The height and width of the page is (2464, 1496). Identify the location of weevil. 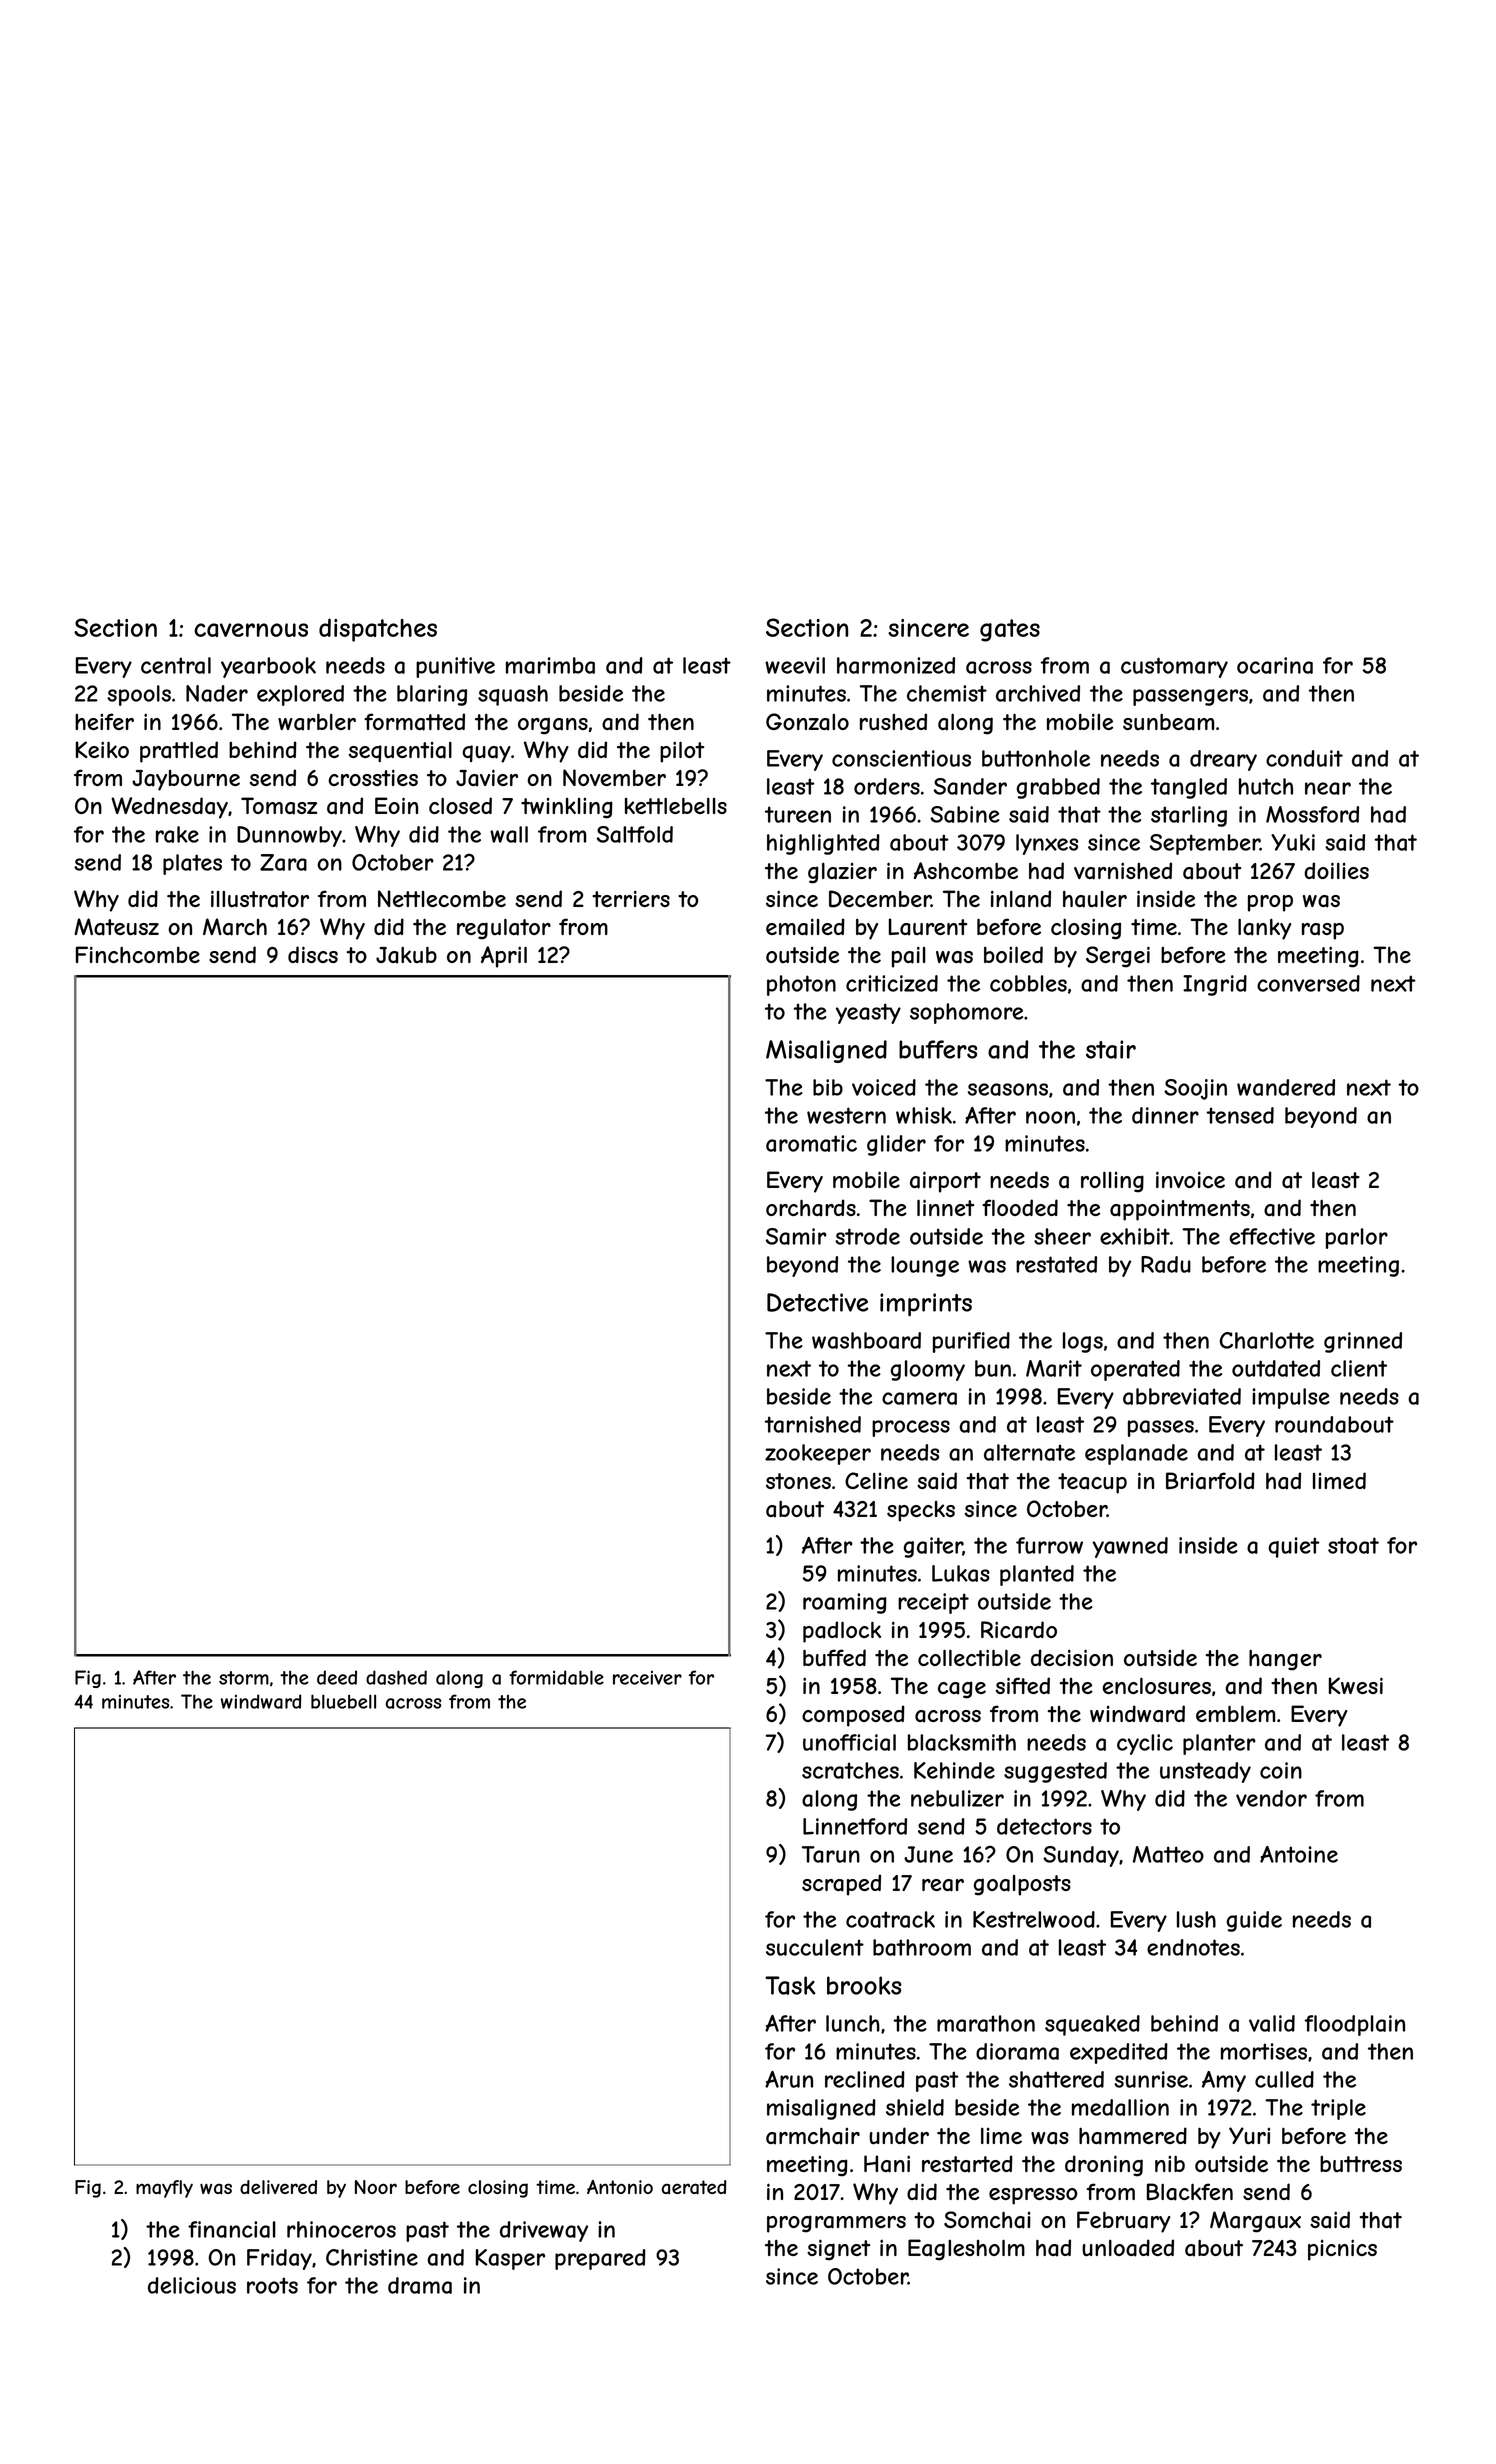
(795, 665).
